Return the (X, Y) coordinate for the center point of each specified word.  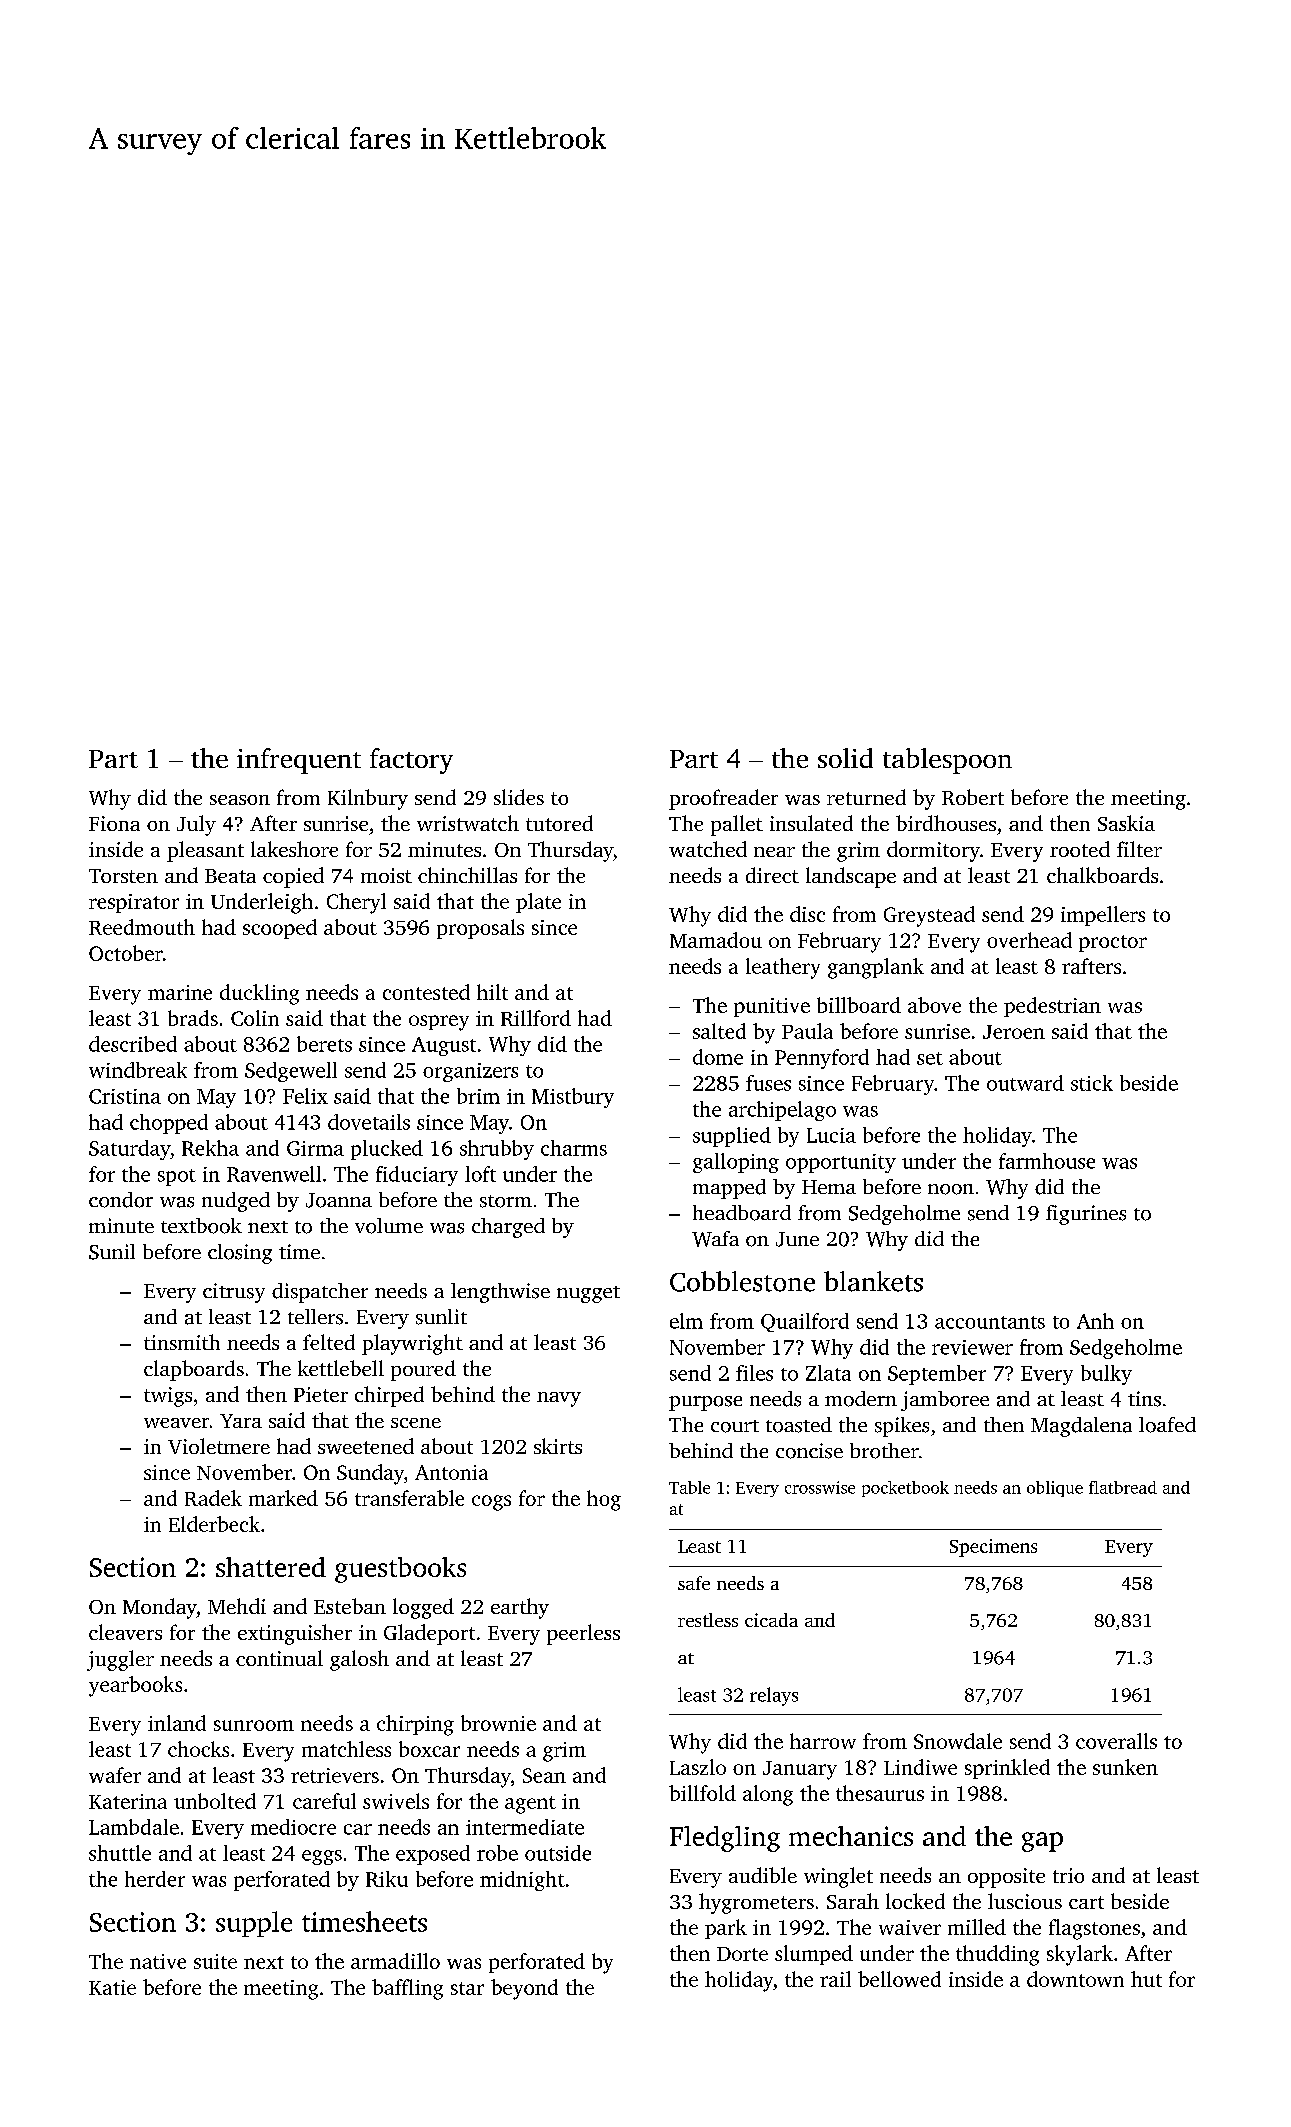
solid (845, 758)
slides (519, 797)
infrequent (299, 761)
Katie (112, 1987)
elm (686, 1321)
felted (329, 1342)
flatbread (1123, 1487)
